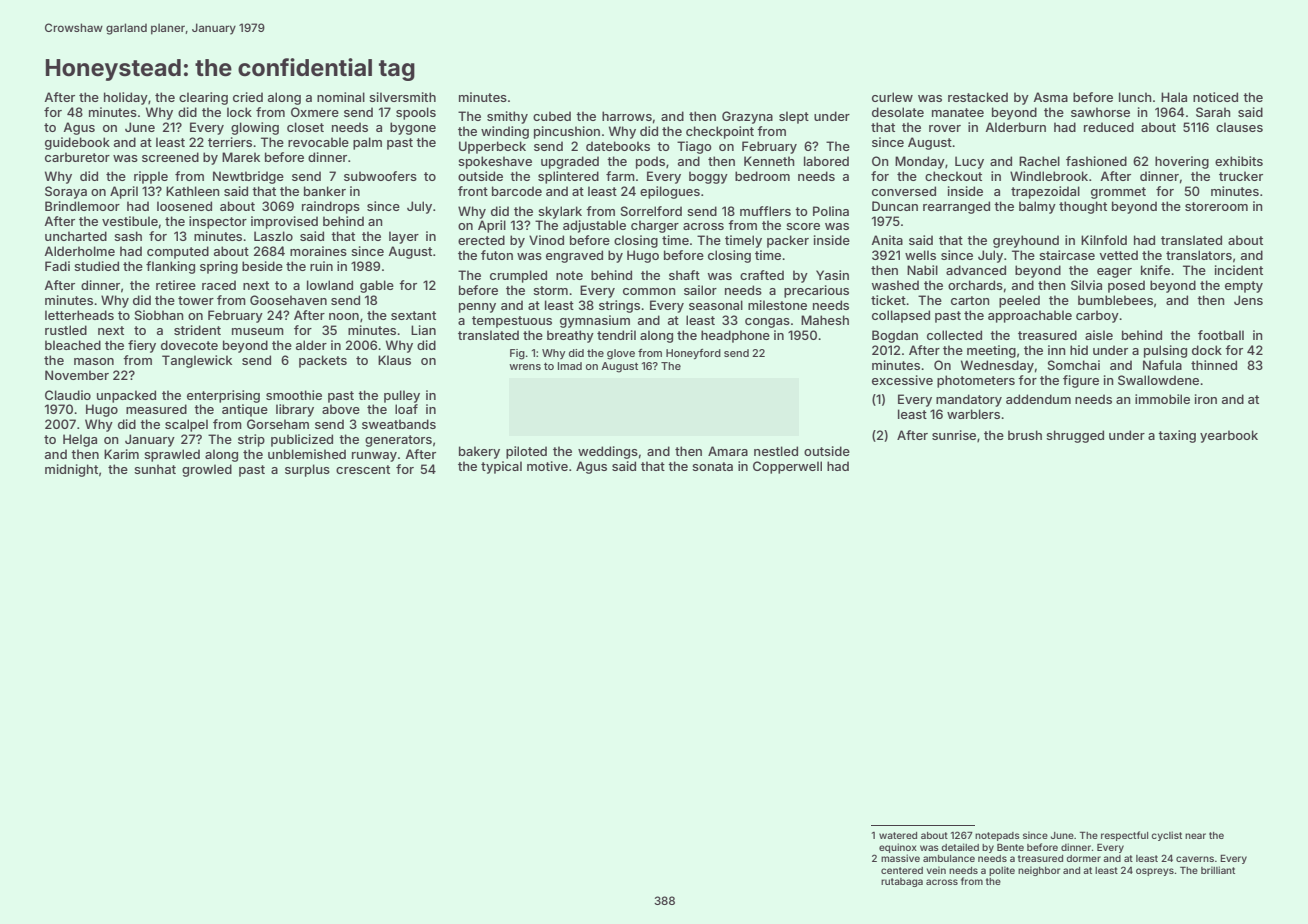 Image resolution: width=1308 pixels, height=924 pixels. What do you see at coordinates (608, 452) in the document?
I see `weddings` at bounding box center [608, 452].
